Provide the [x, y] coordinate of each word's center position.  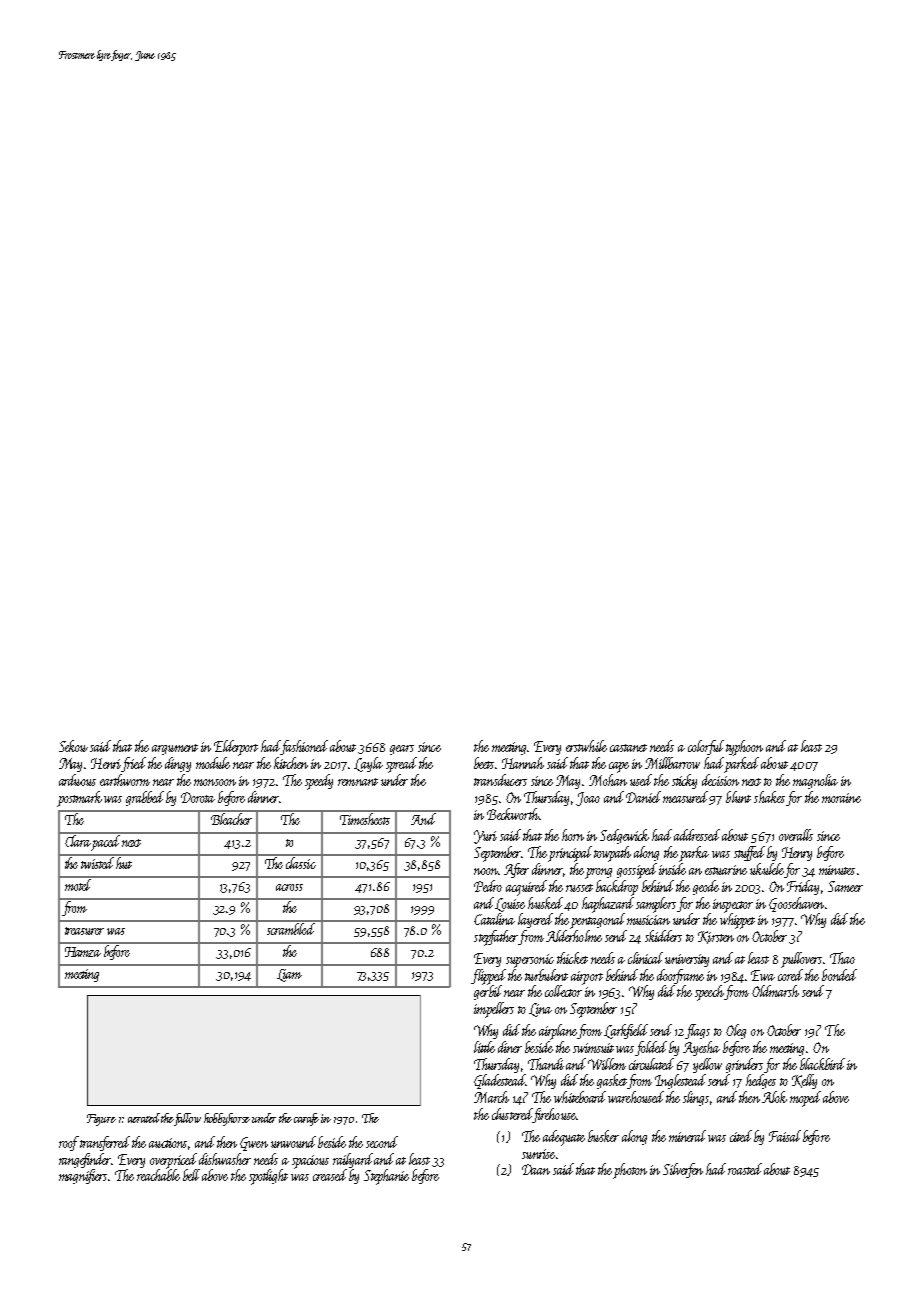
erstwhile [586, 746]
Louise [510, 905]
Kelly [804, 1081]
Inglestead [680, 1081]
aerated [144, 1118]
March [491, 1097]
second [382, 1142]
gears [402, 750]
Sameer [845, 886]
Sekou [73, 746]
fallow [187, 1119]
